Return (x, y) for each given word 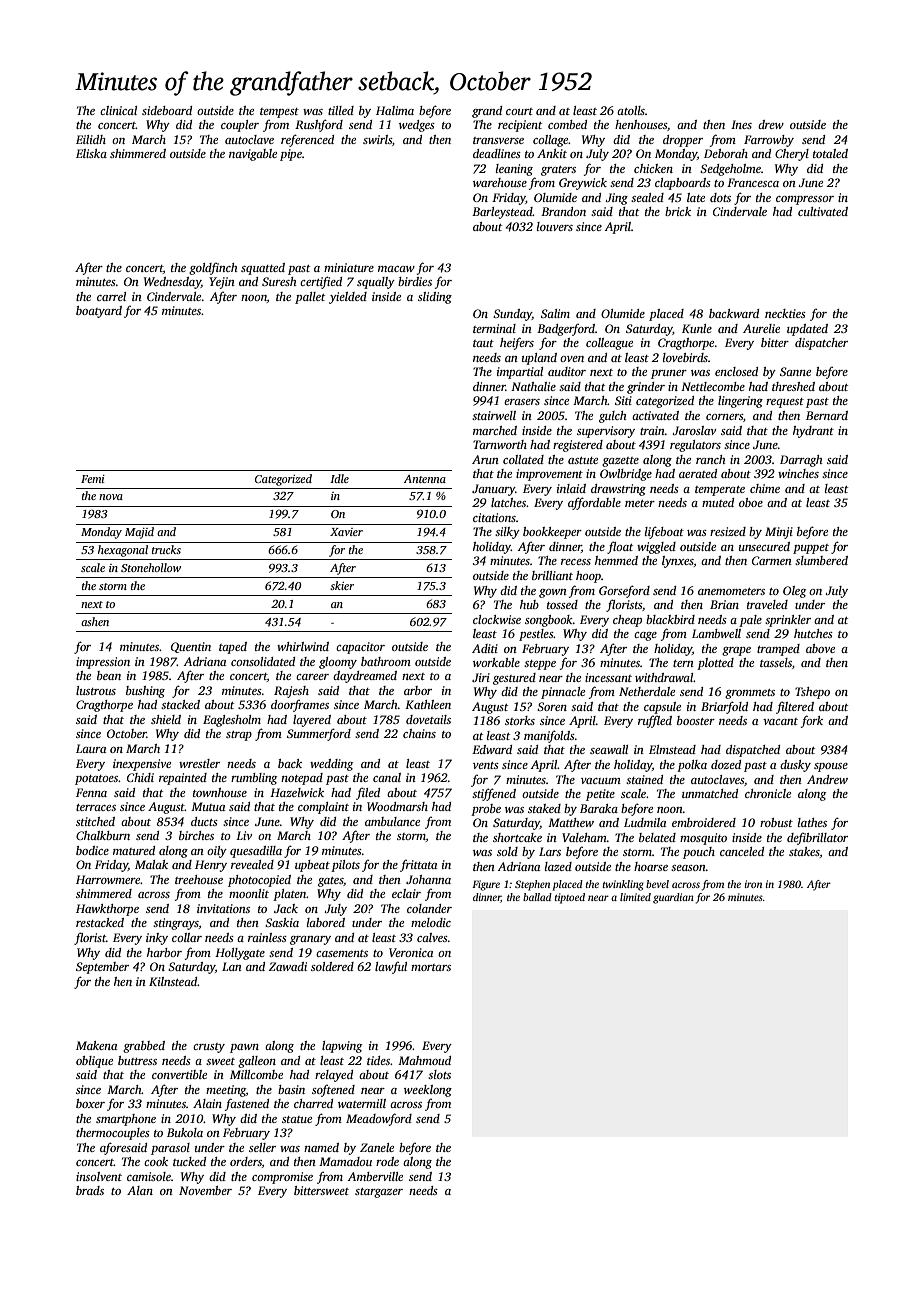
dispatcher (821, 344)
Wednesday (172, 283)
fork (812, 721)
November (205, 1190)
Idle (339, 478)
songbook (549, 621)
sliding (435, 298)
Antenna (425, 479)
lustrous (96, 690)
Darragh (801, 461)
